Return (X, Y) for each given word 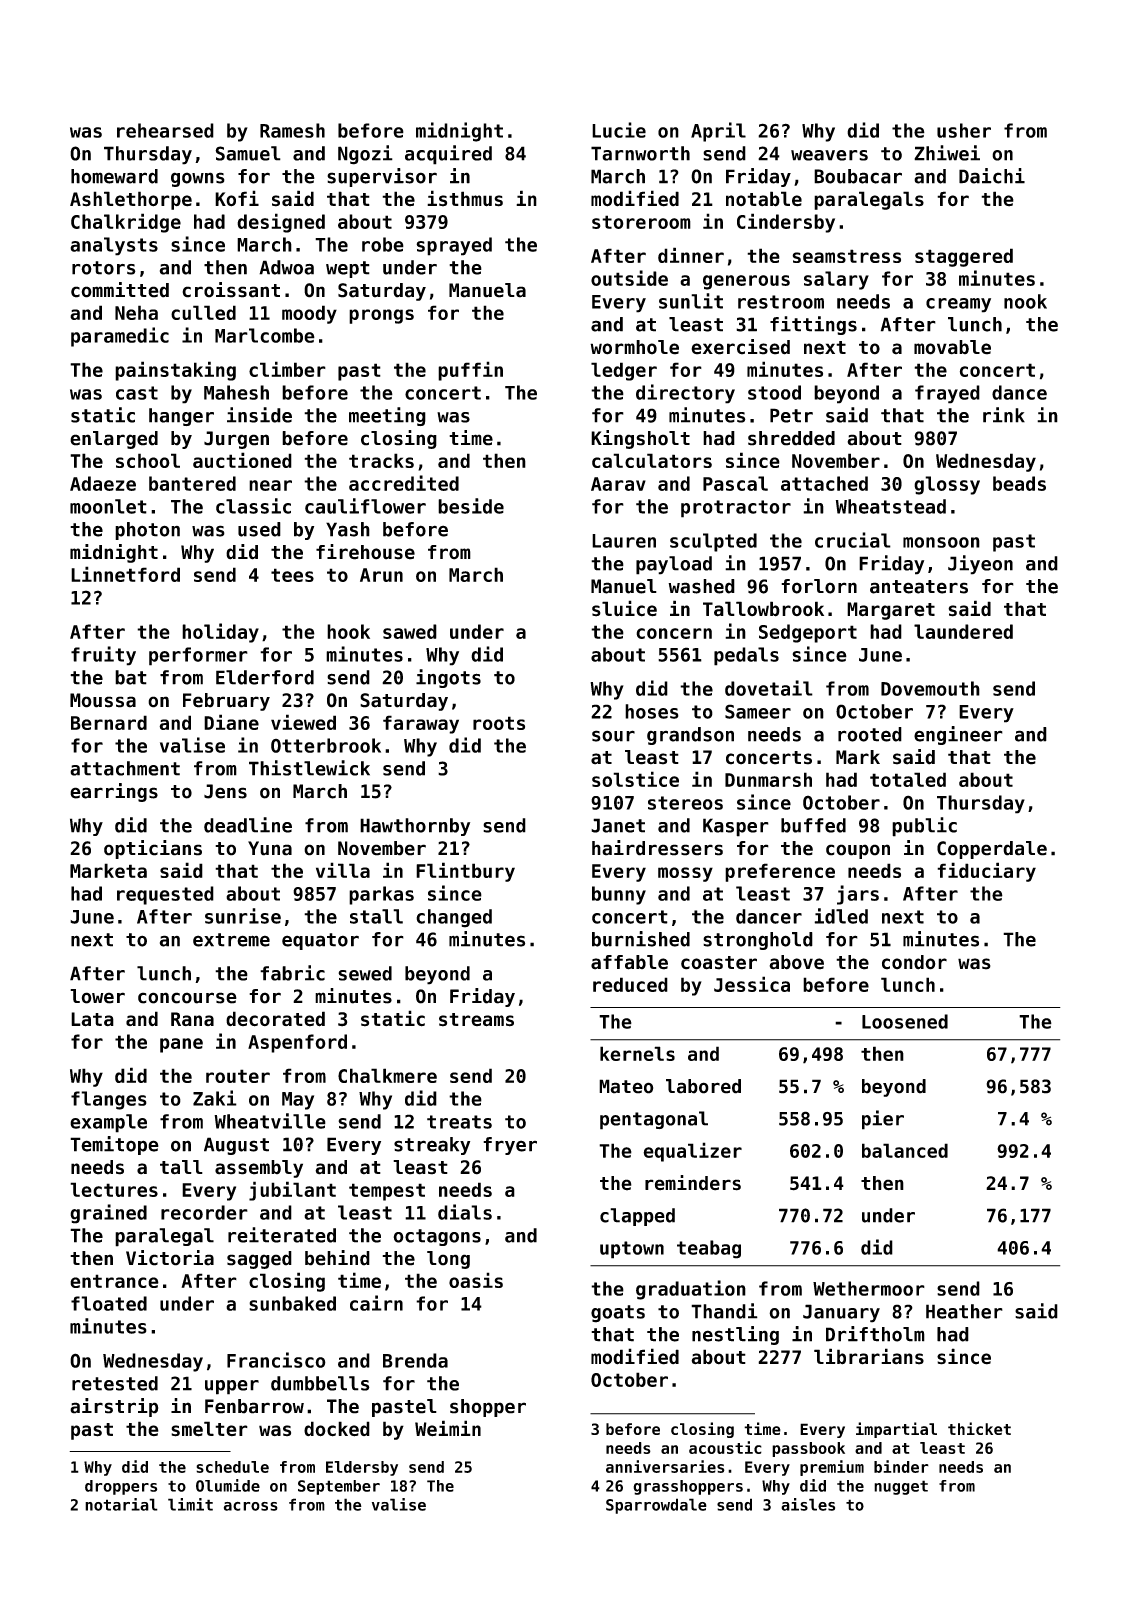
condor (914, 962)
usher (964, 130)
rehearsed (165, 130)
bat (131, 677)
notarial (121, 1504)
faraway (421, 724)
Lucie (619, 130)
